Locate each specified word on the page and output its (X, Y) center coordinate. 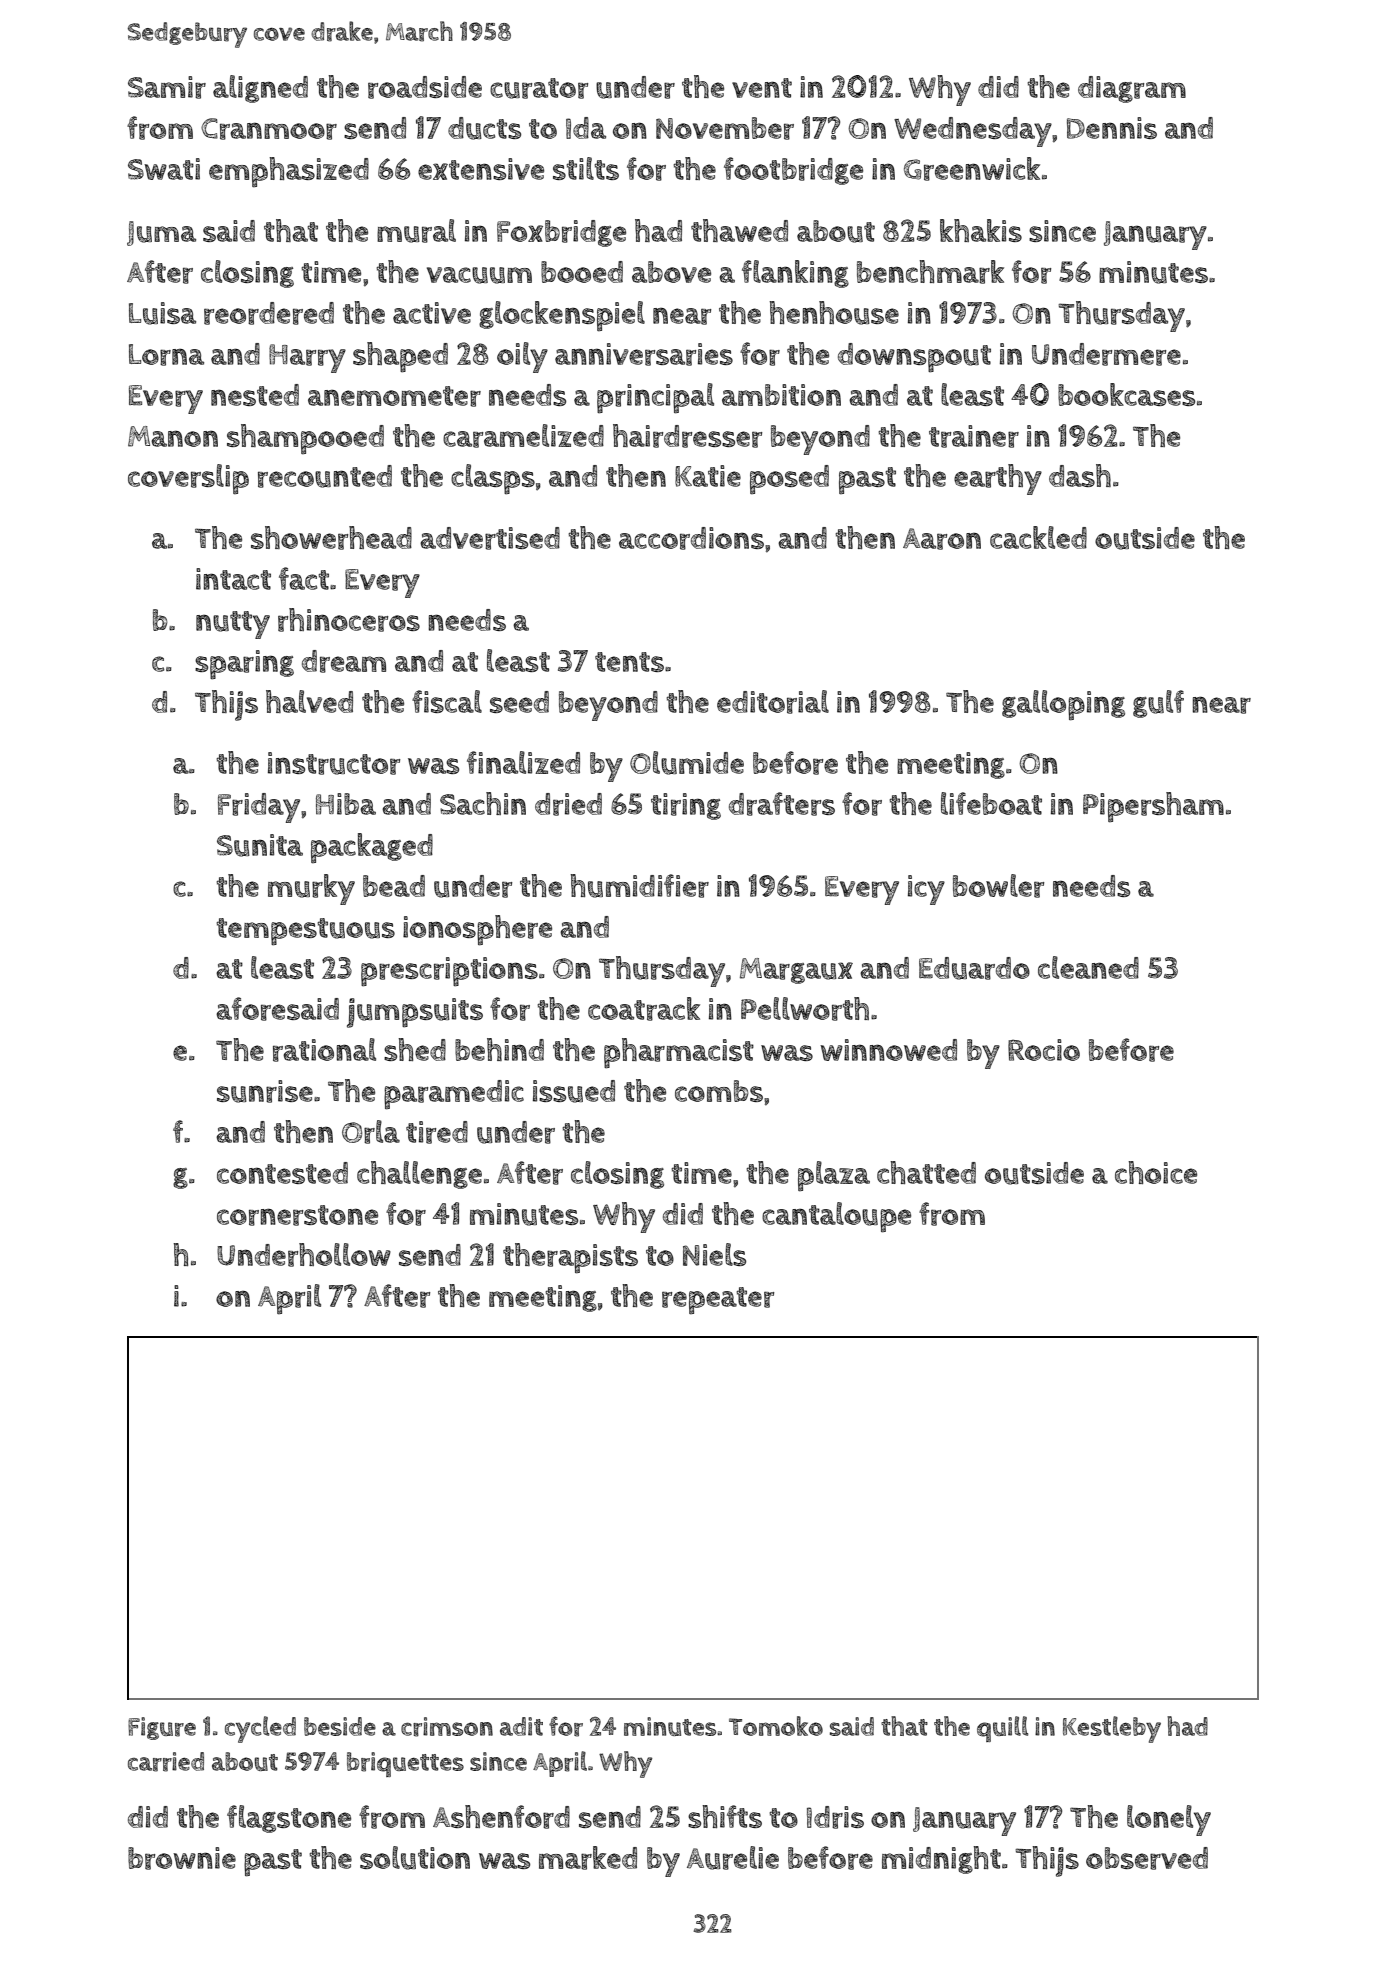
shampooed (305, 439)
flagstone (289, 1819)
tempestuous (305, 931)
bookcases (1126, 394)
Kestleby (1112, 1729)
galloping (1063, 705)
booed (582, 272)
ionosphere (477, 930)
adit (521, 1726)
